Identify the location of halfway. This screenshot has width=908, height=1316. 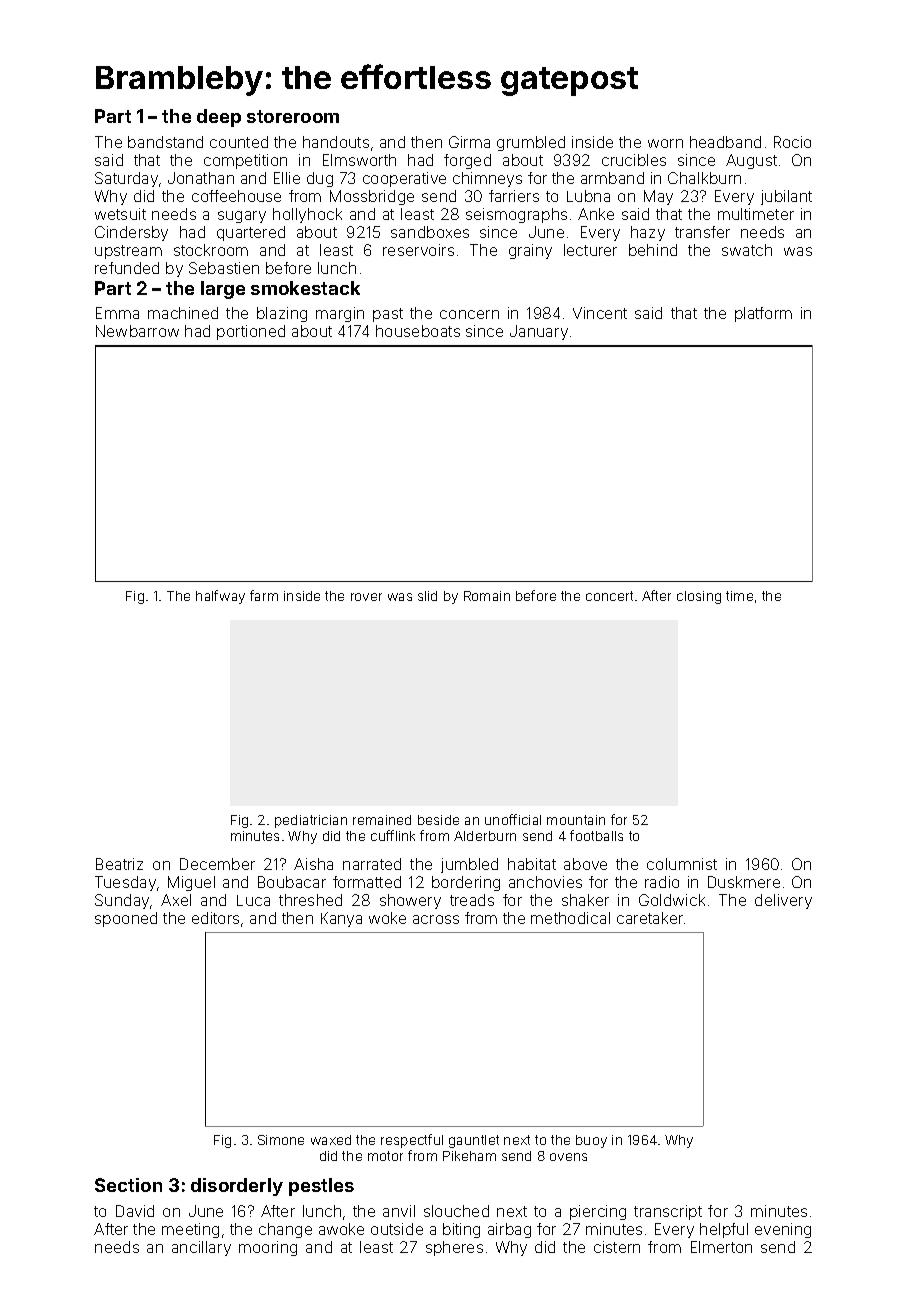
(220, 597).
